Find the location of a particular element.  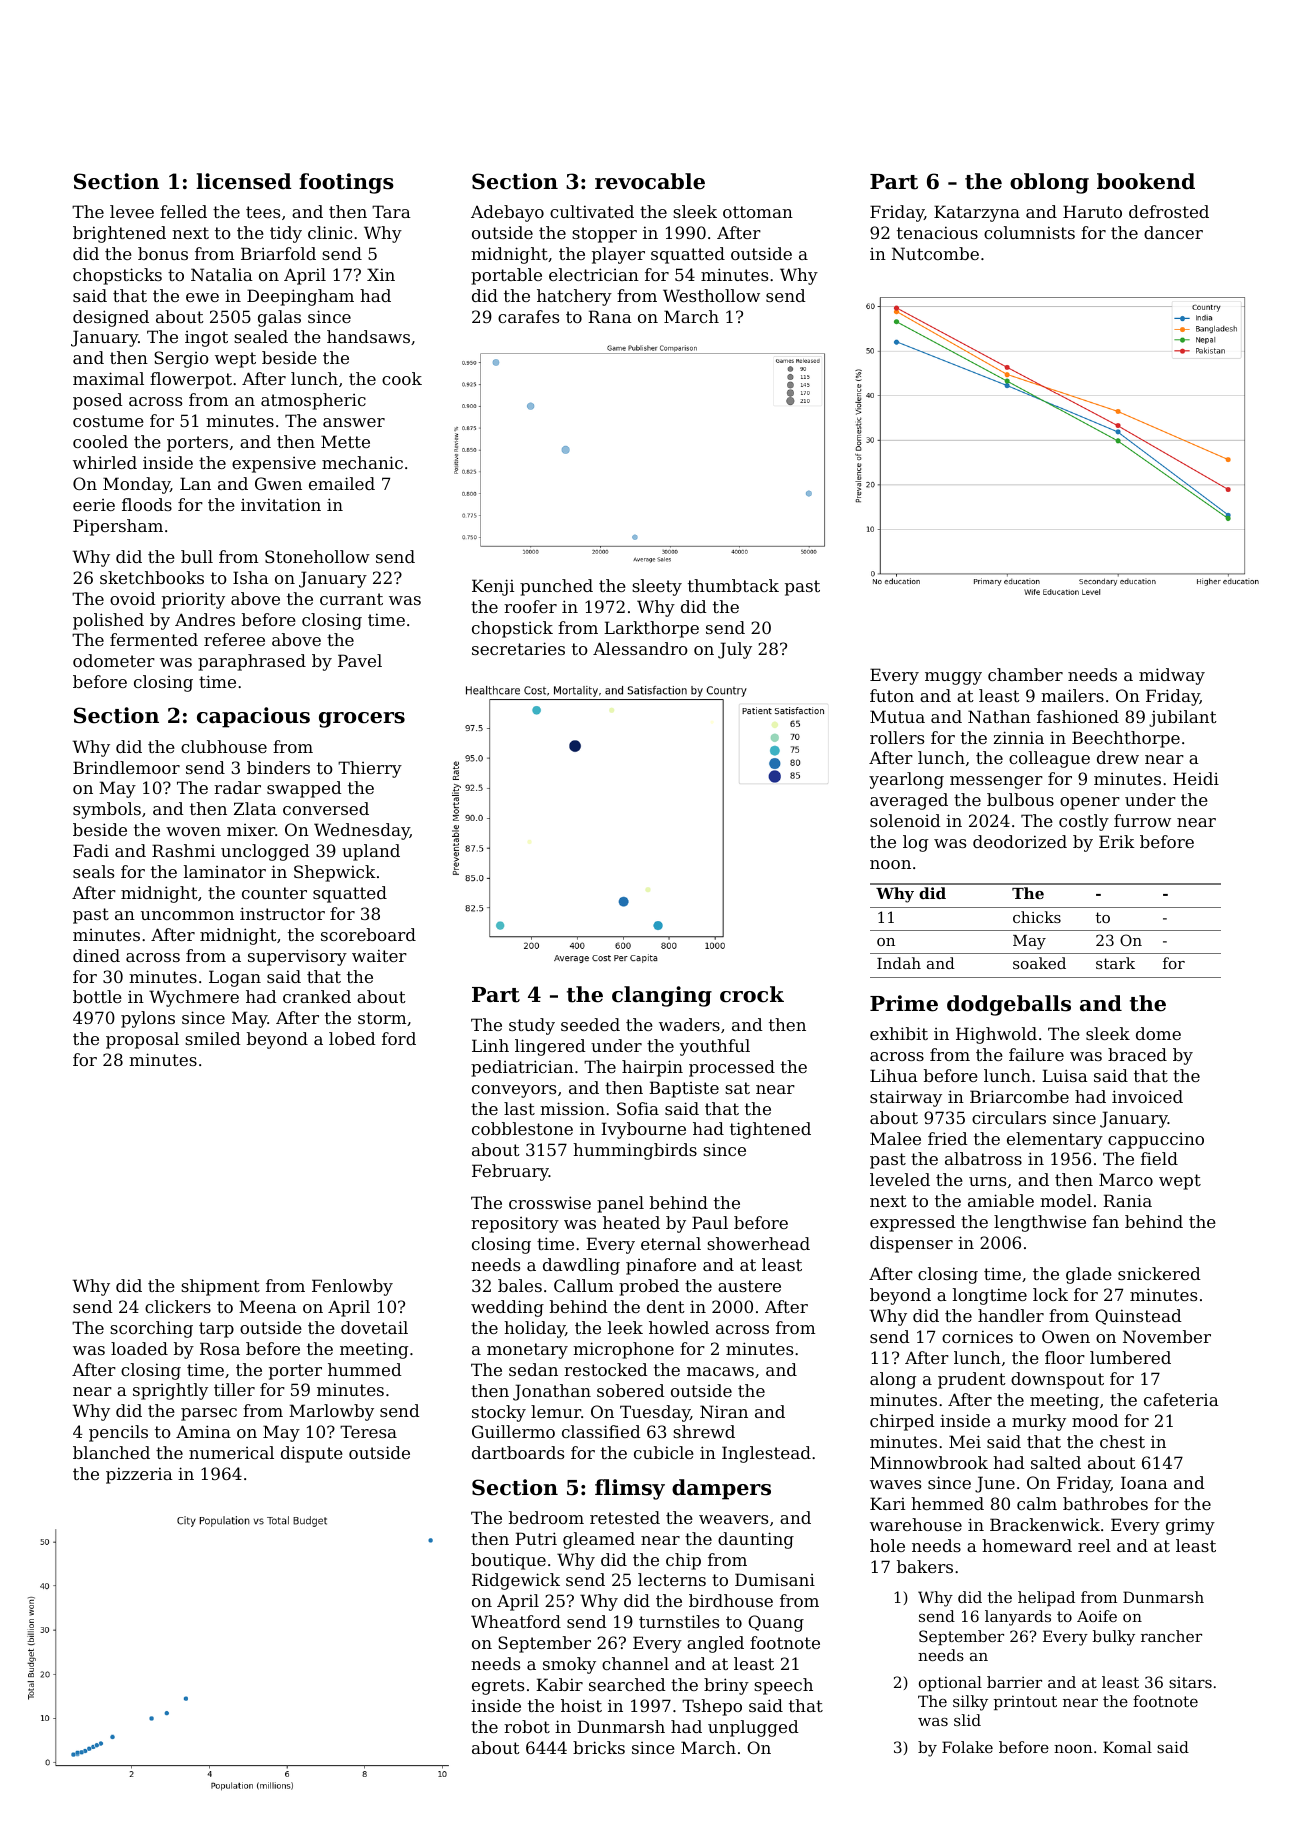

bricks is located at coordinates (599, 1747).
